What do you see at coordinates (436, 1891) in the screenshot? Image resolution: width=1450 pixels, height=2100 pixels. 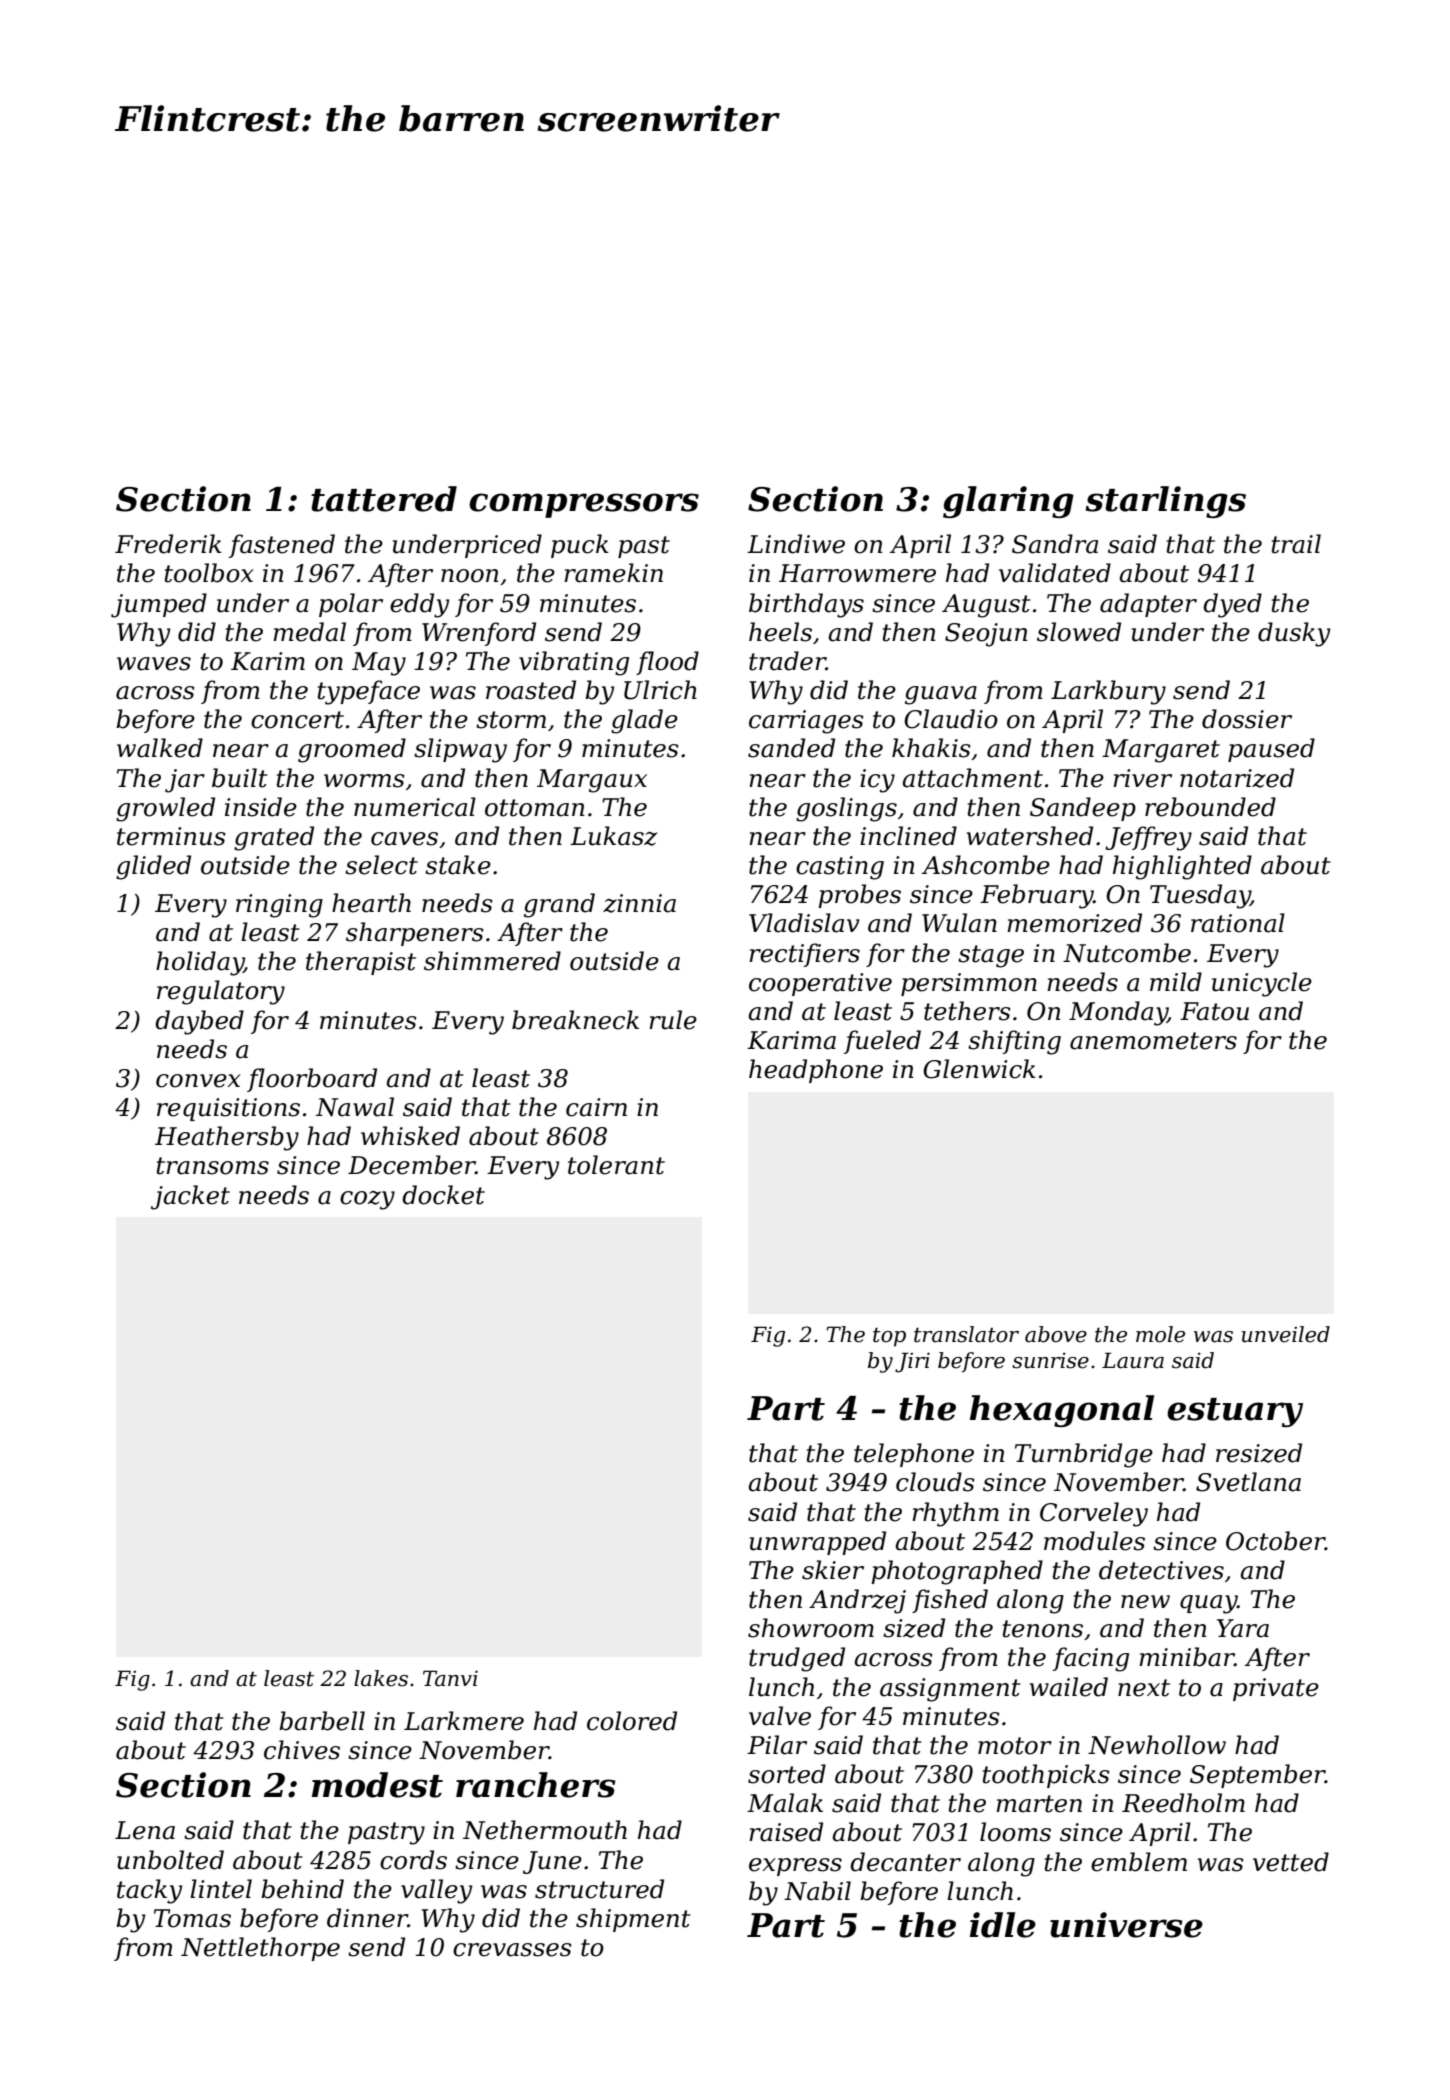 I see `valley` at bounding box center [436, 1891].
